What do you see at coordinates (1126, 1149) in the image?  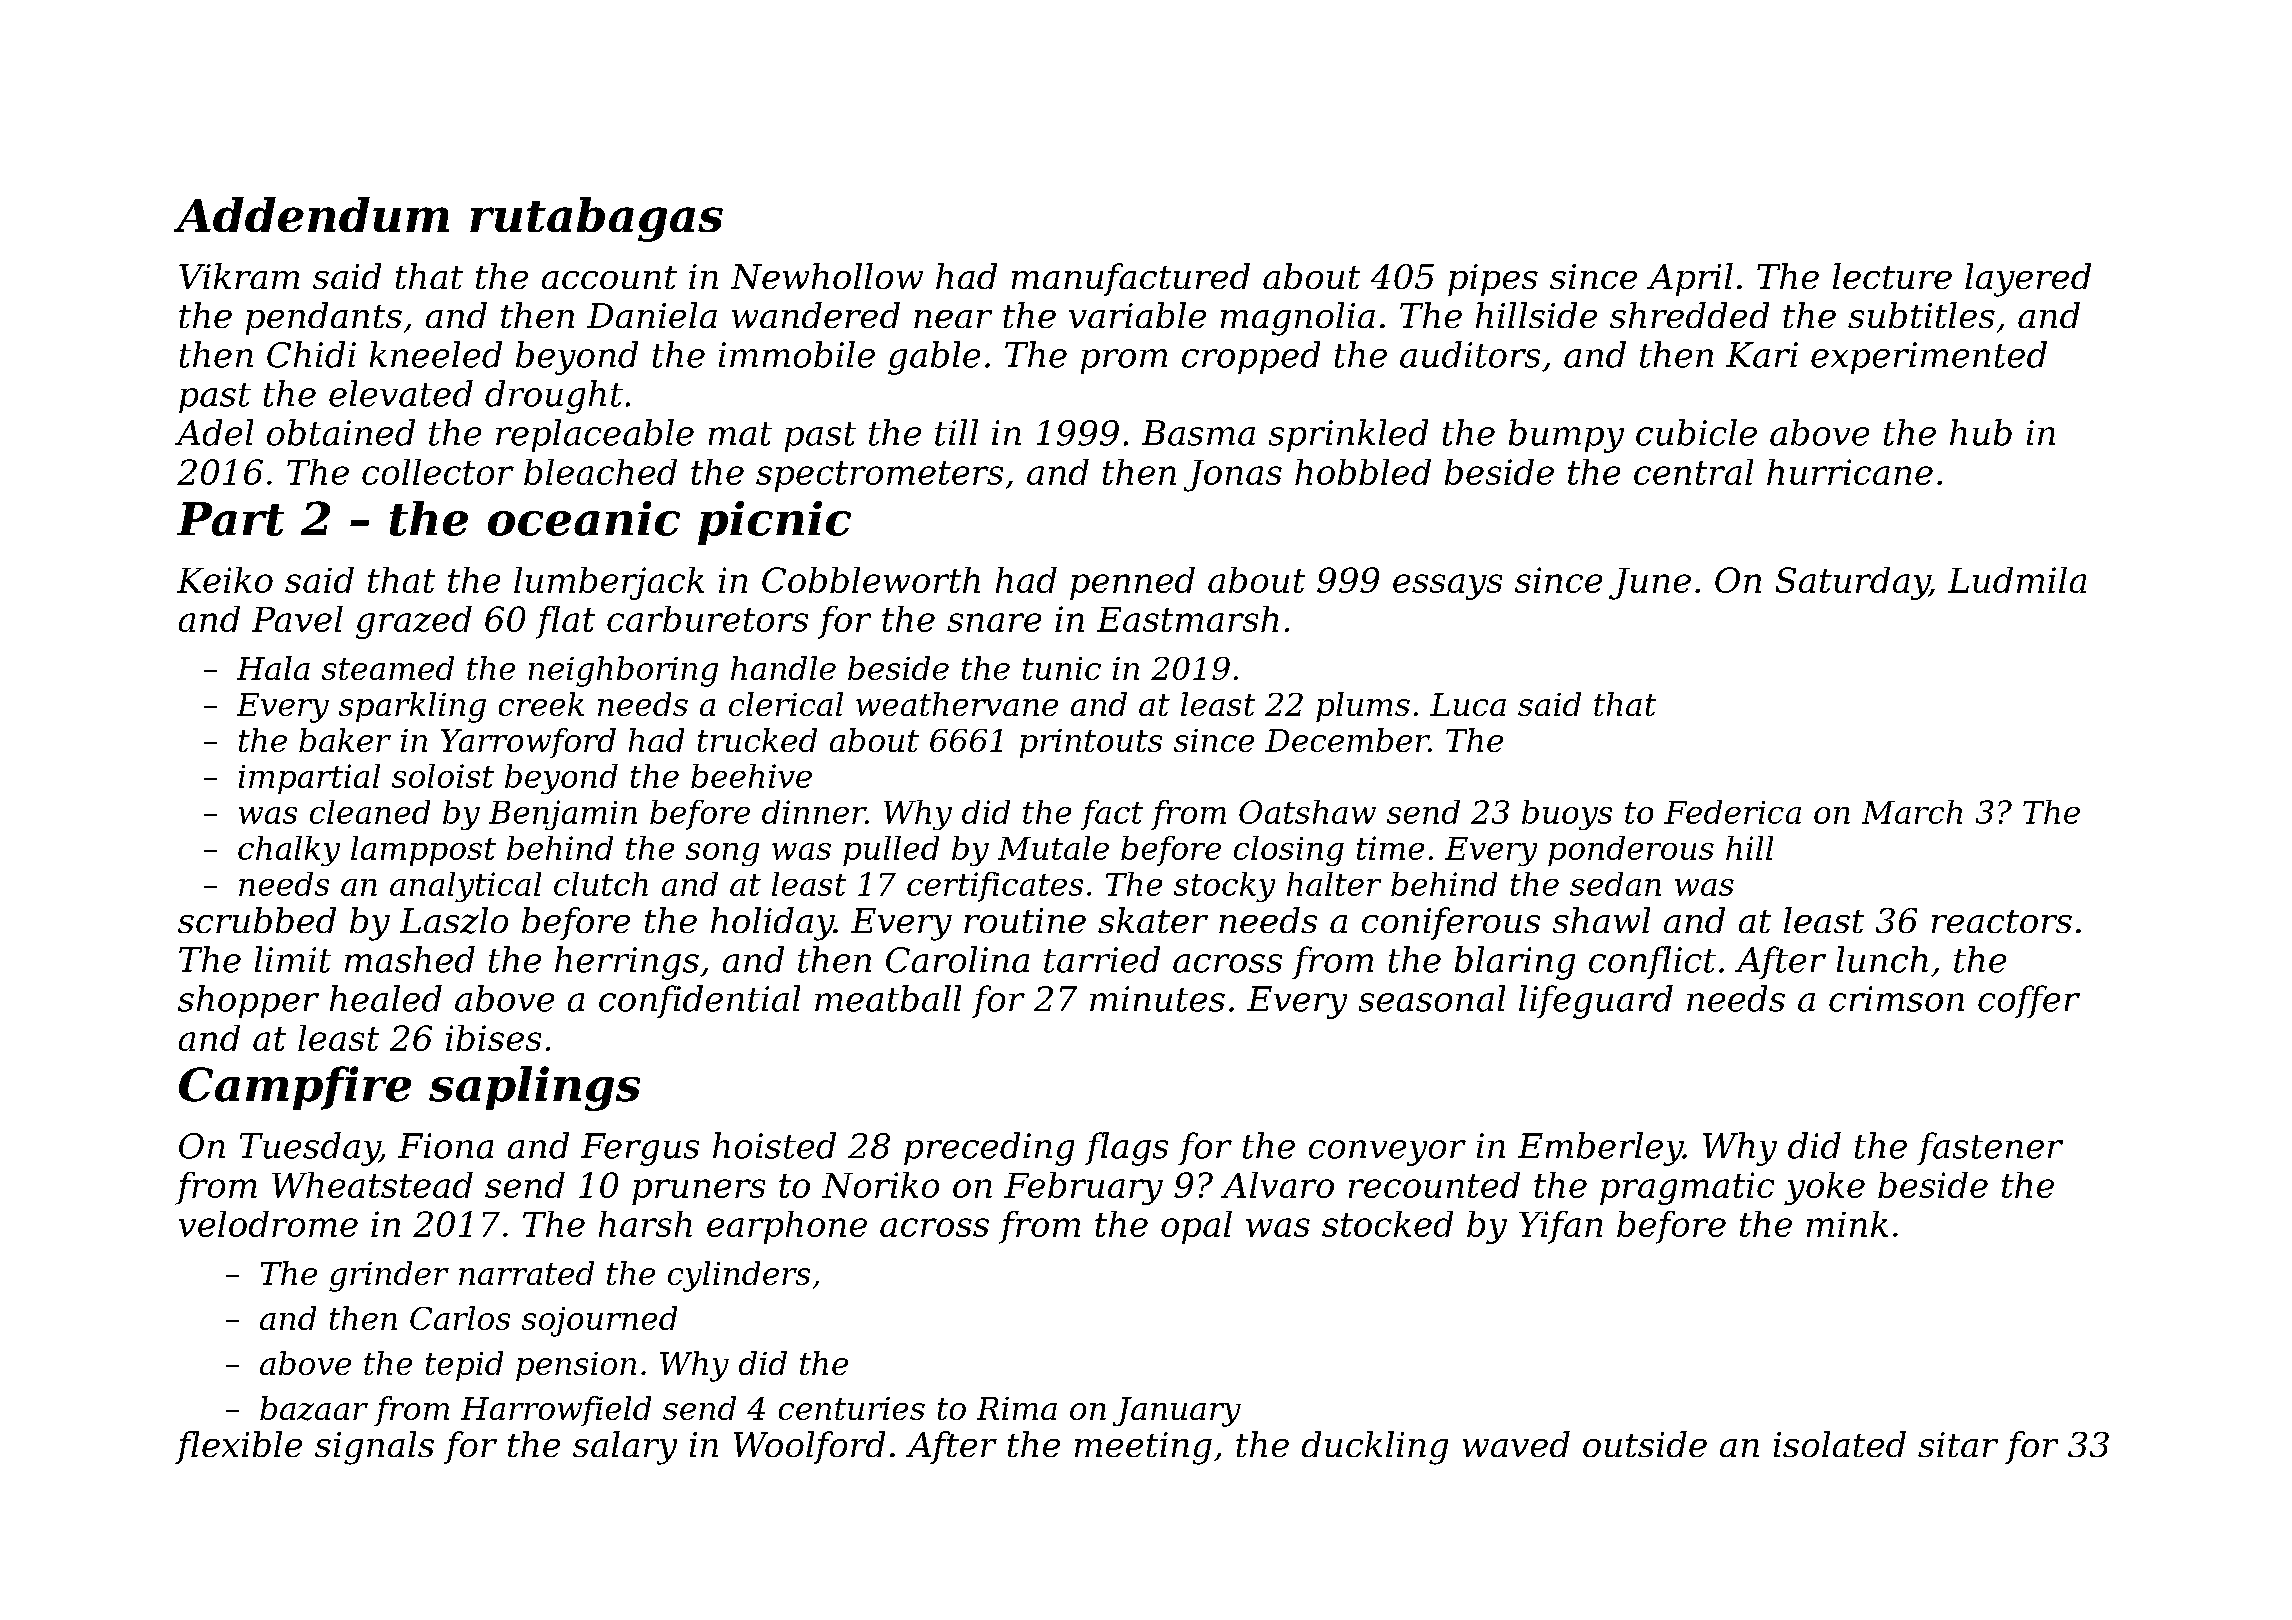 I see `flags` at bounding box center [1126, 1149].
